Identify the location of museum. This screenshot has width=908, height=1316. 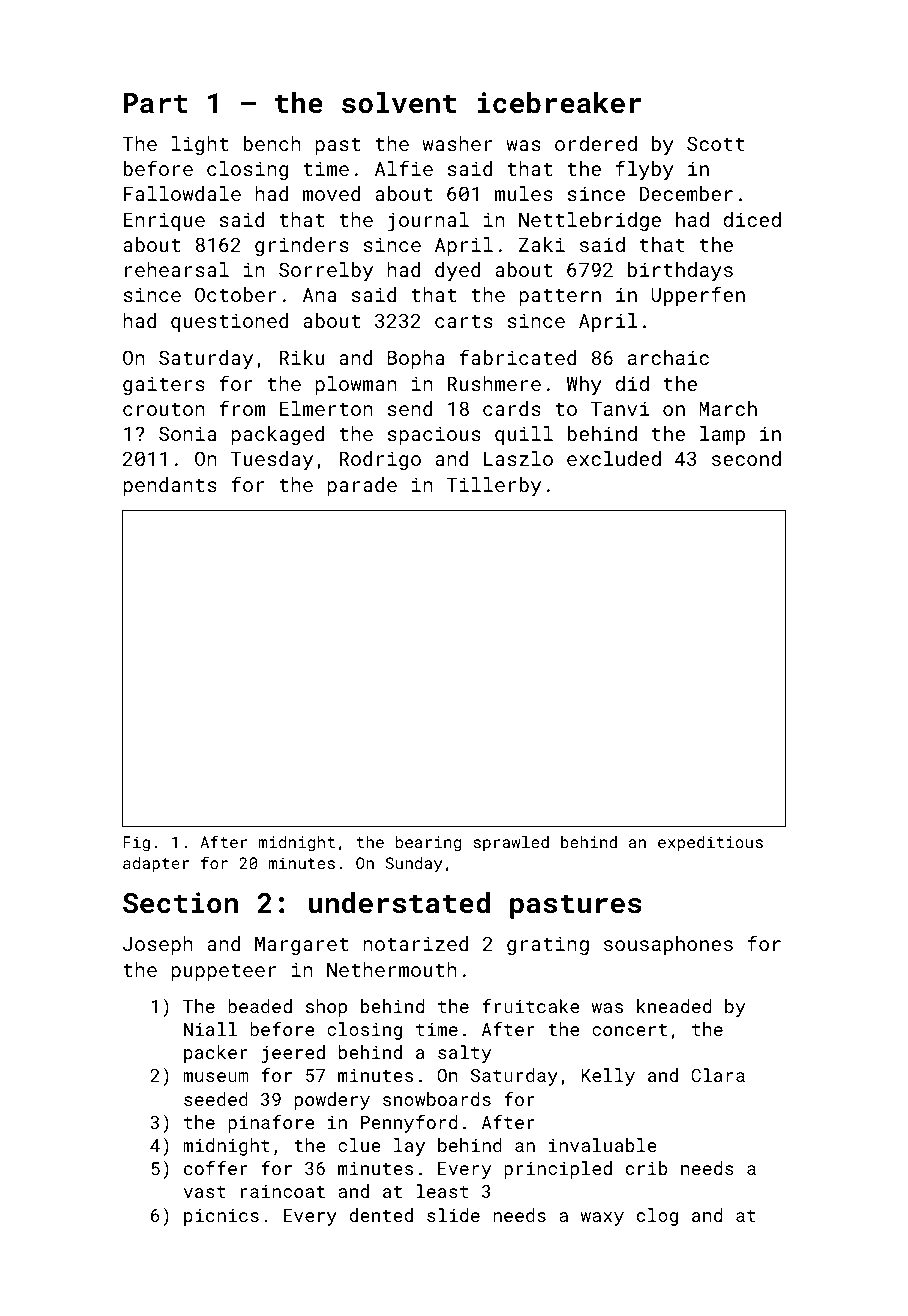
(215, 1077).
